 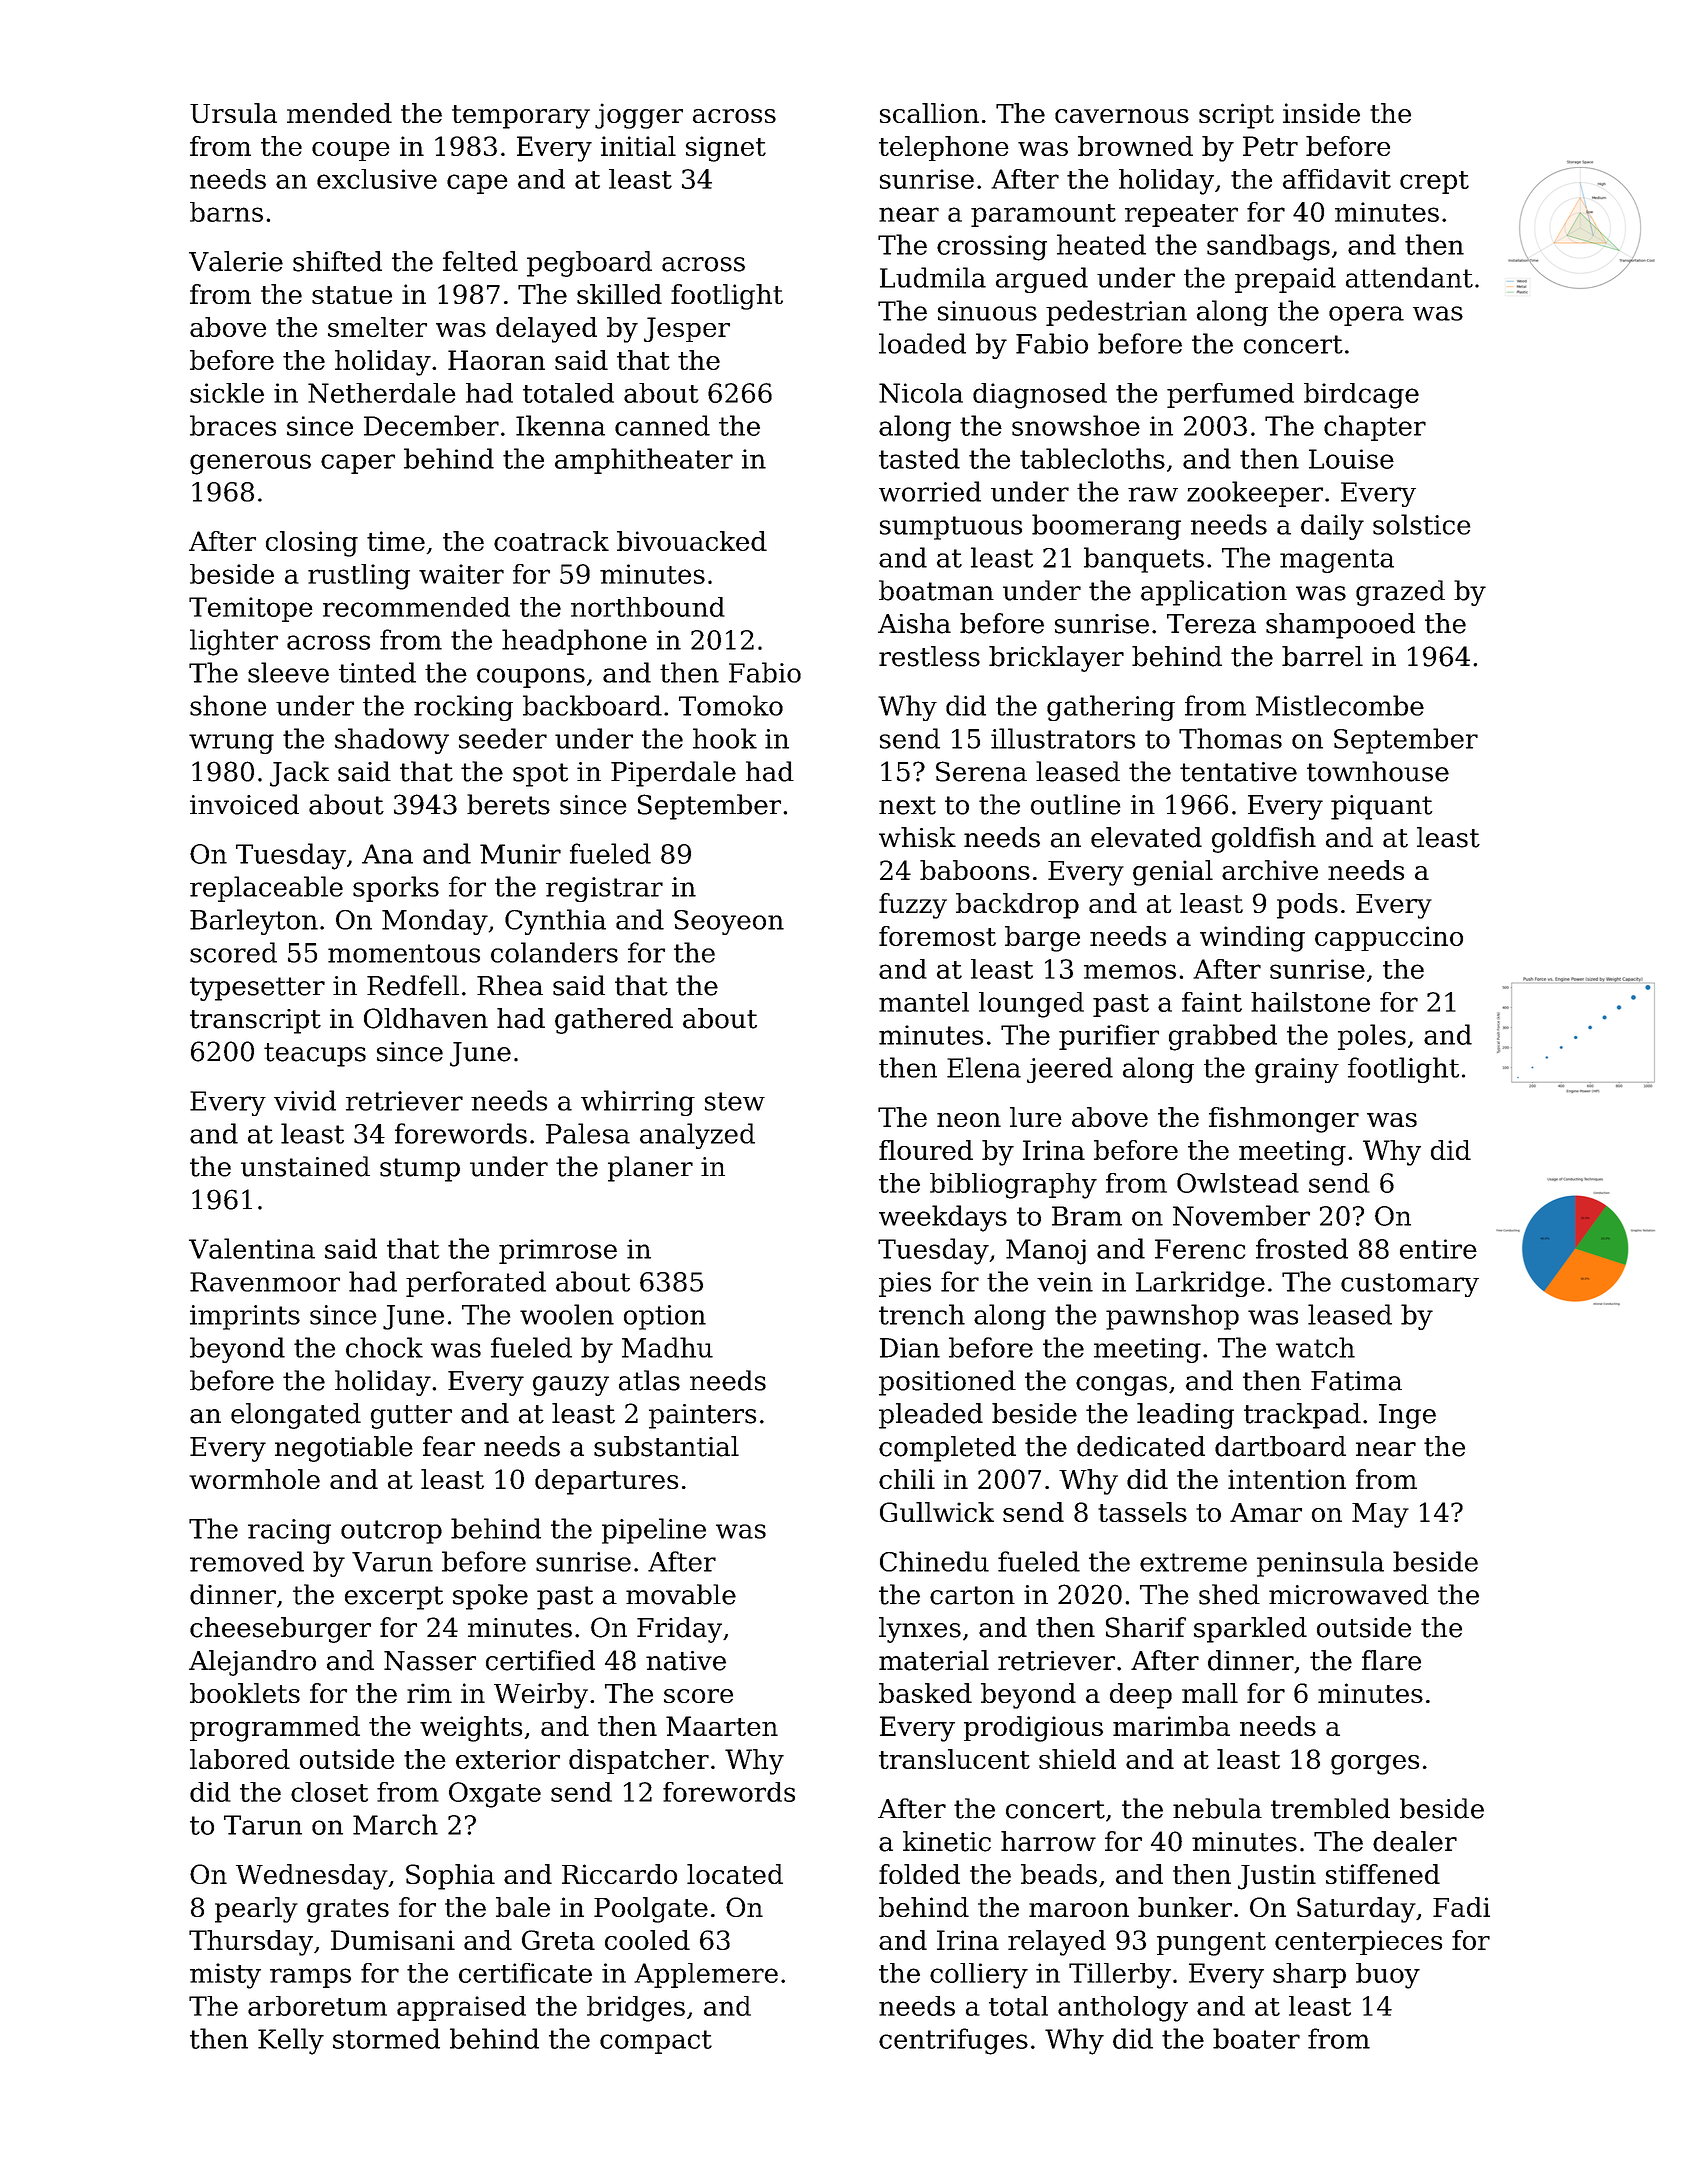 I want to click on berets, so click(x=508, y=804).
